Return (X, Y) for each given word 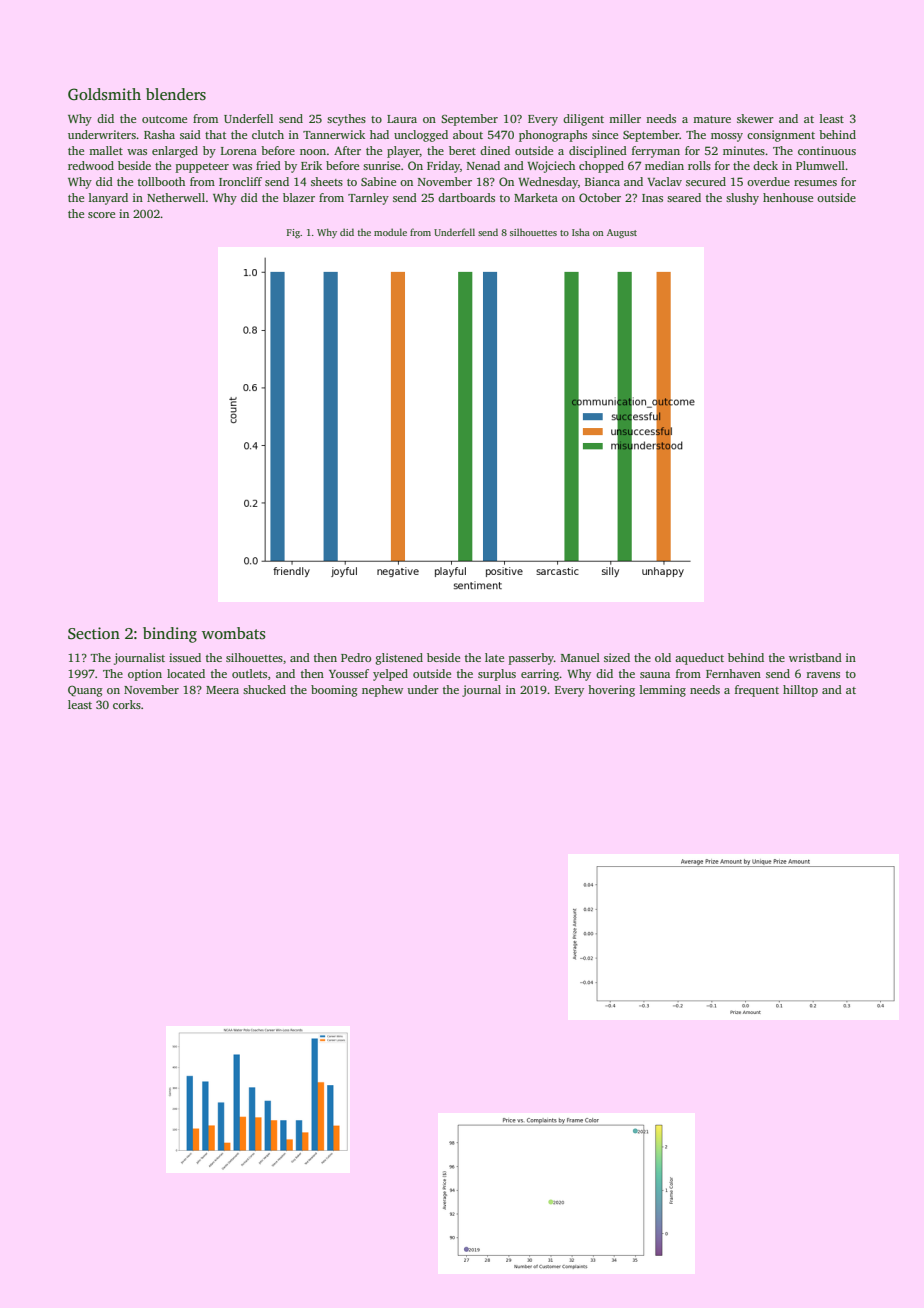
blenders (176, 94)
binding (170, 635)
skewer (755, 118)
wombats (234, 633)
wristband (815, 657)
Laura (402, 119)
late (494, 657)
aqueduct (699, 659)
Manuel (580, 657)
